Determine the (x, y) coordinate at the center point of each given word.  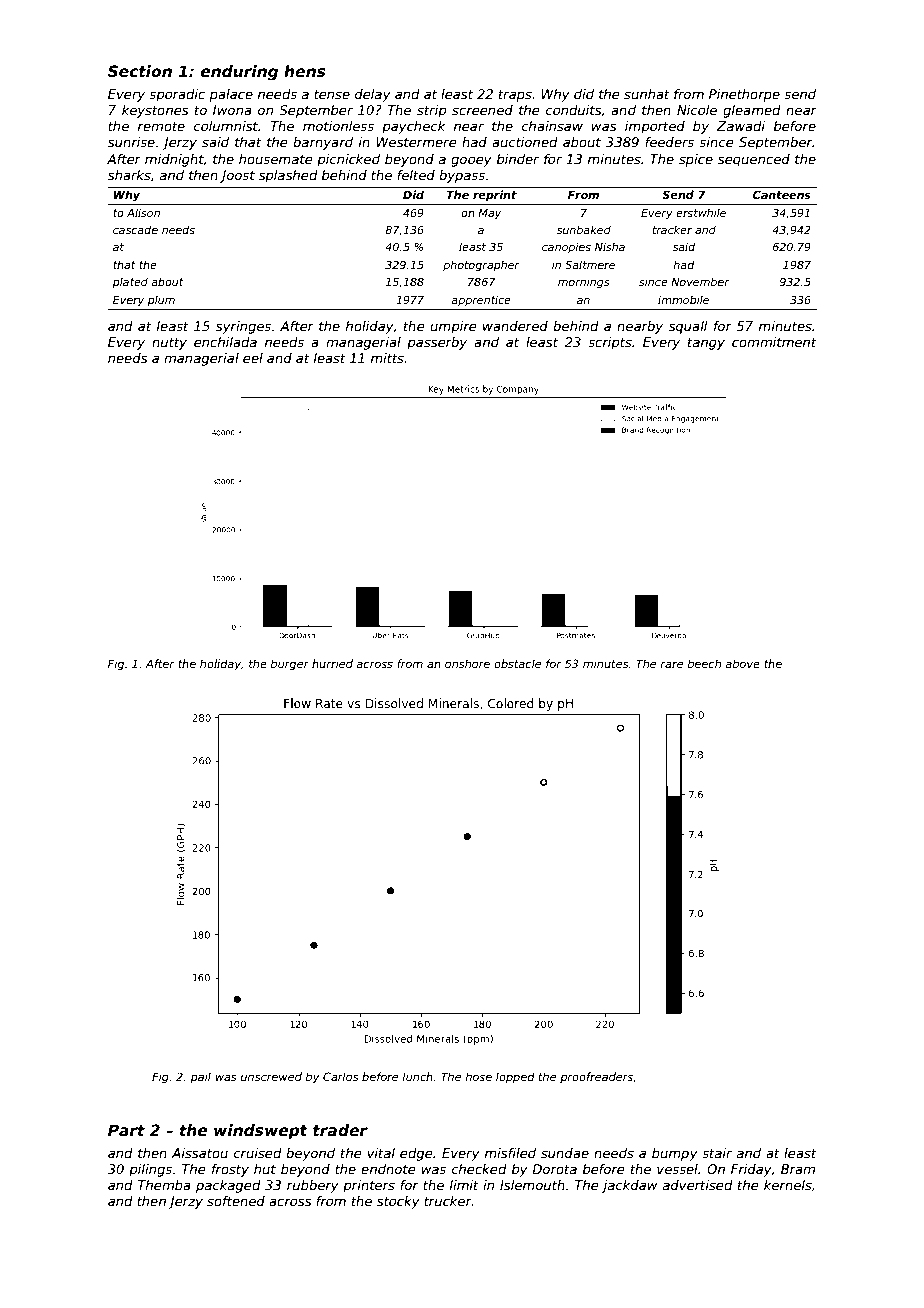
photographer (481, 266)
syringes (243, 327)
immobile (683, 299)
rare (671, 664)
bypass (462, 176)
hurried (332, 663)
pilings (150, 1170)
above (742, 663)
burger (289, 665)
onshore (467, 663)
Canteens (782, 194)
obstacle (517, 663)
